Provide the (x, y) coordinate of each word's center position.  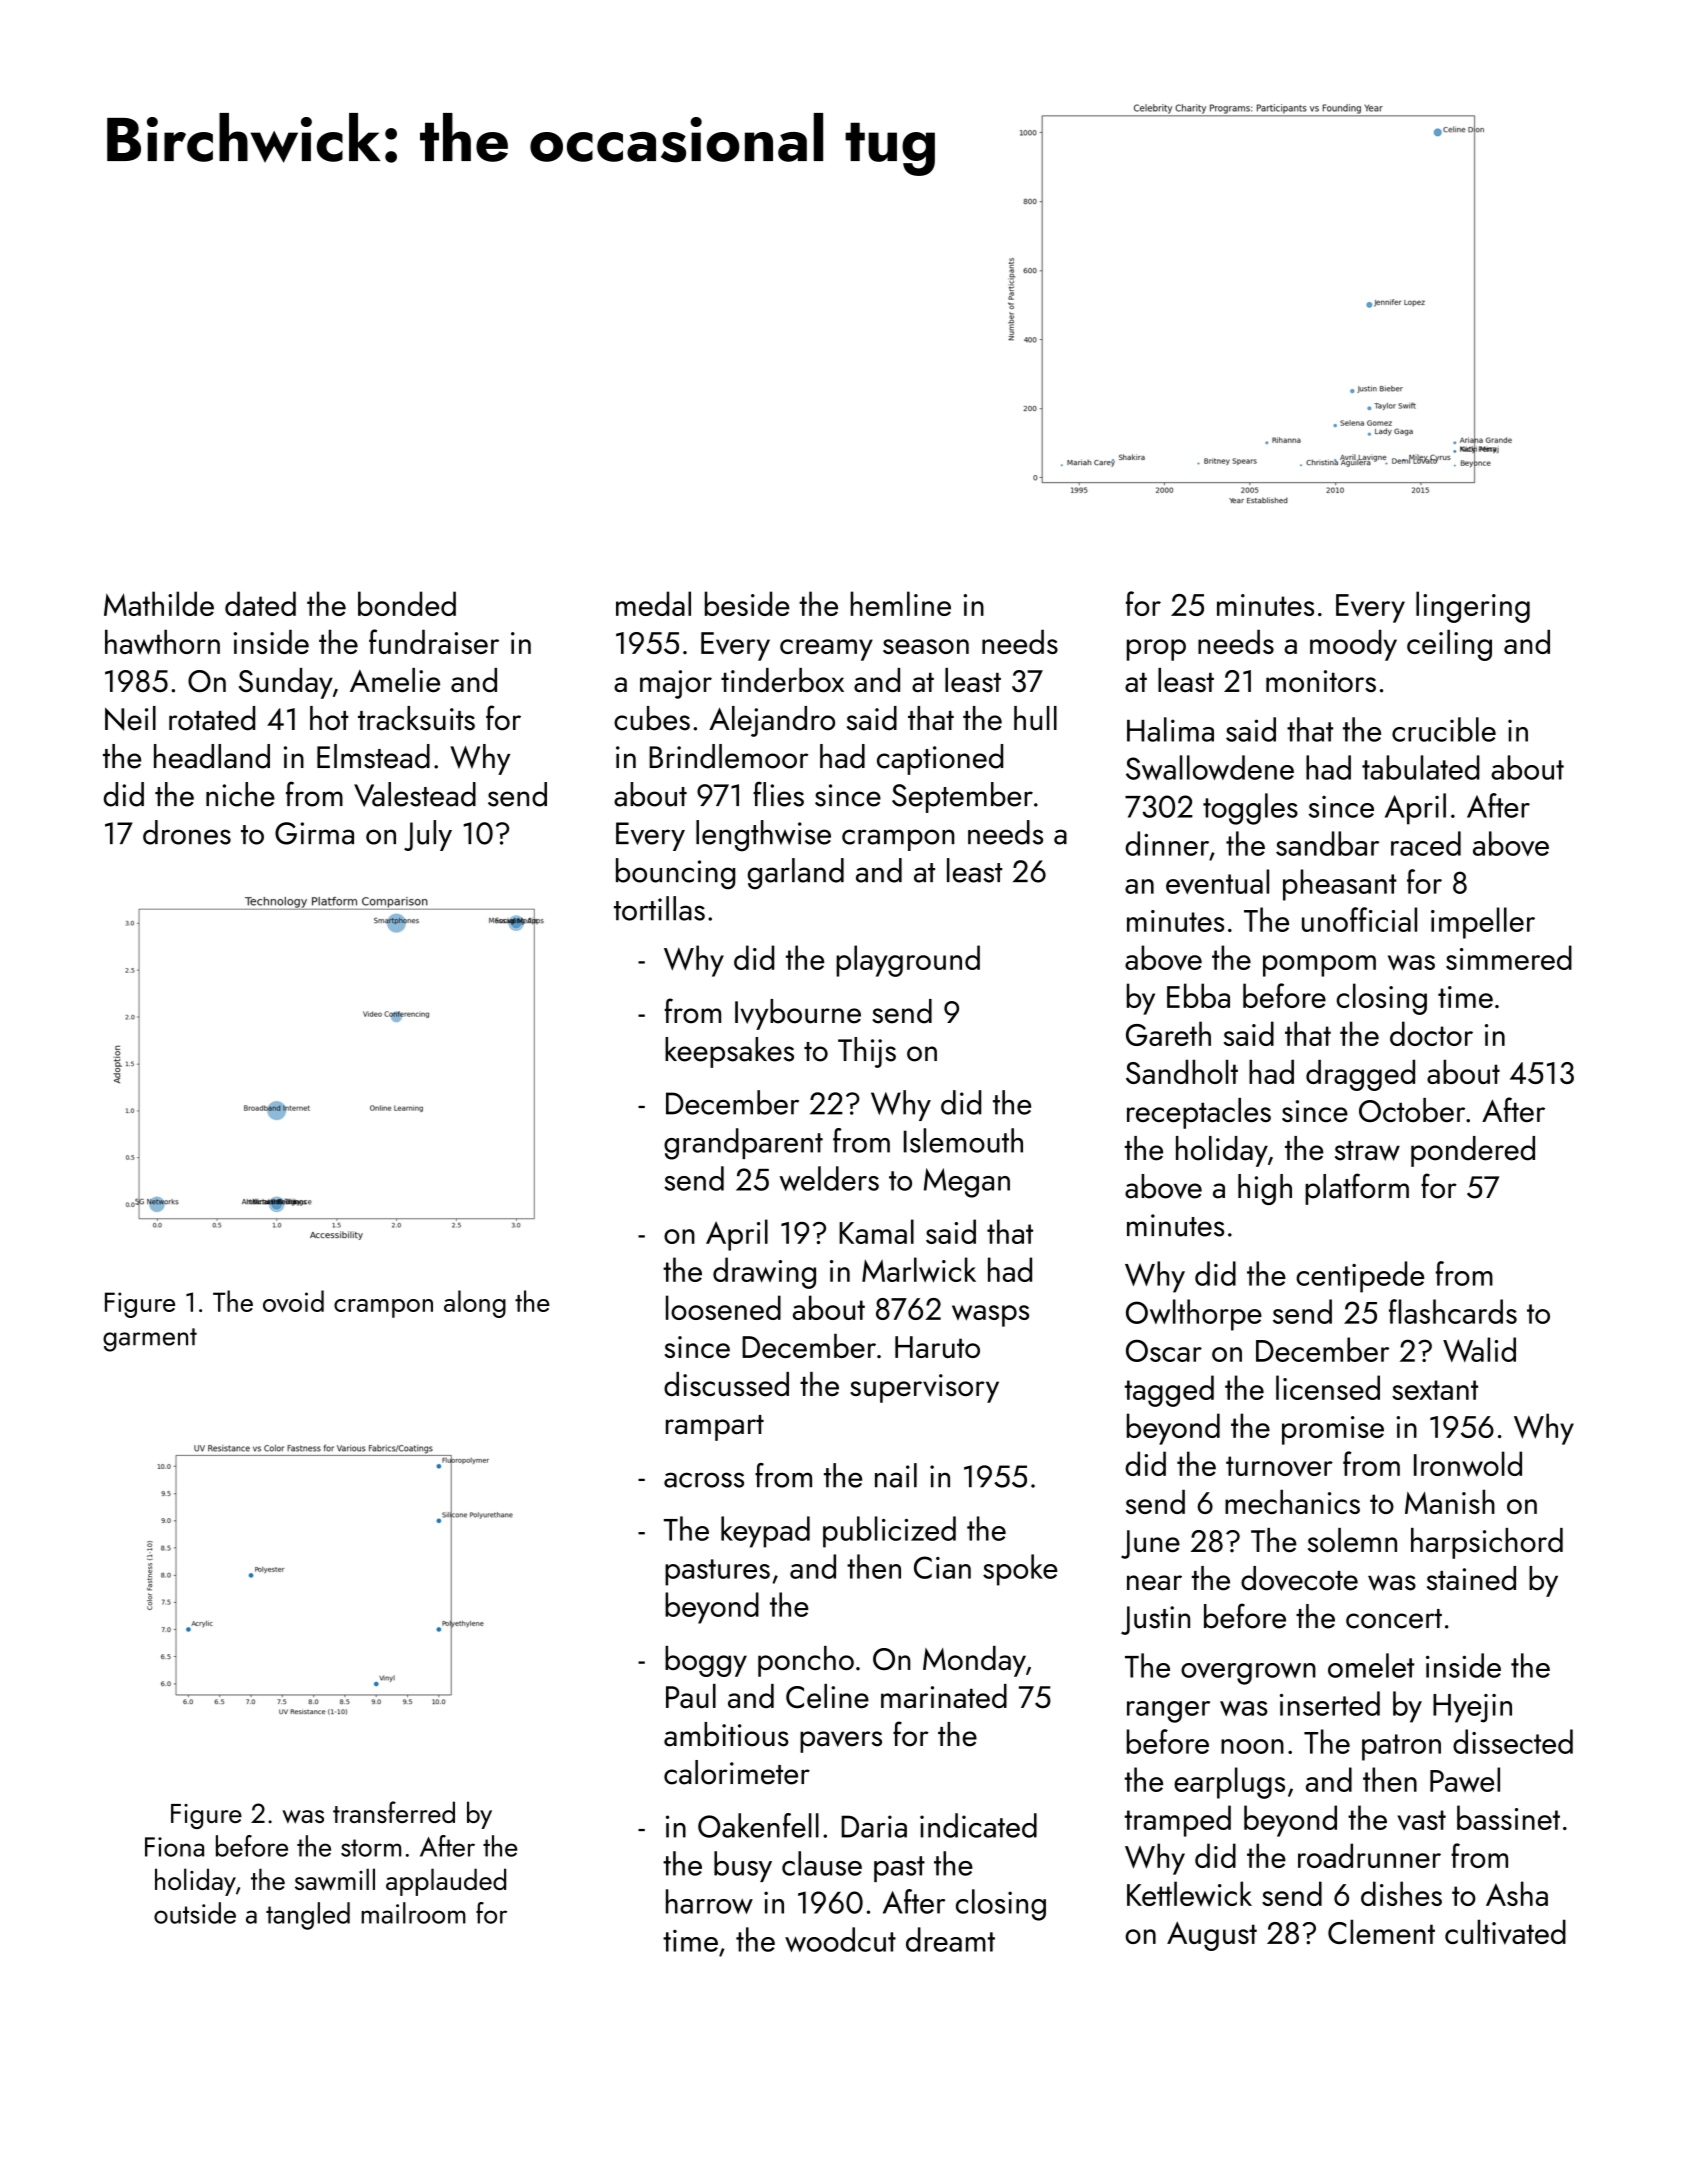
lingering (1473, 607)
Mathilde (159, 603)
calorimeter (737, 1772)
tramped (1178, 1821)
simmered (1509, 957)
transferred (394, 1812)
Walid (1479, 1349)
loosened (723, 1307)
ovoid (293, 1301)
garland (796, 874)
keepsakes (729, 1052)
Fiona (174, 1847)
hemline (901, 603)
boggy (706, 1661)
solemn (1352, 1540)
